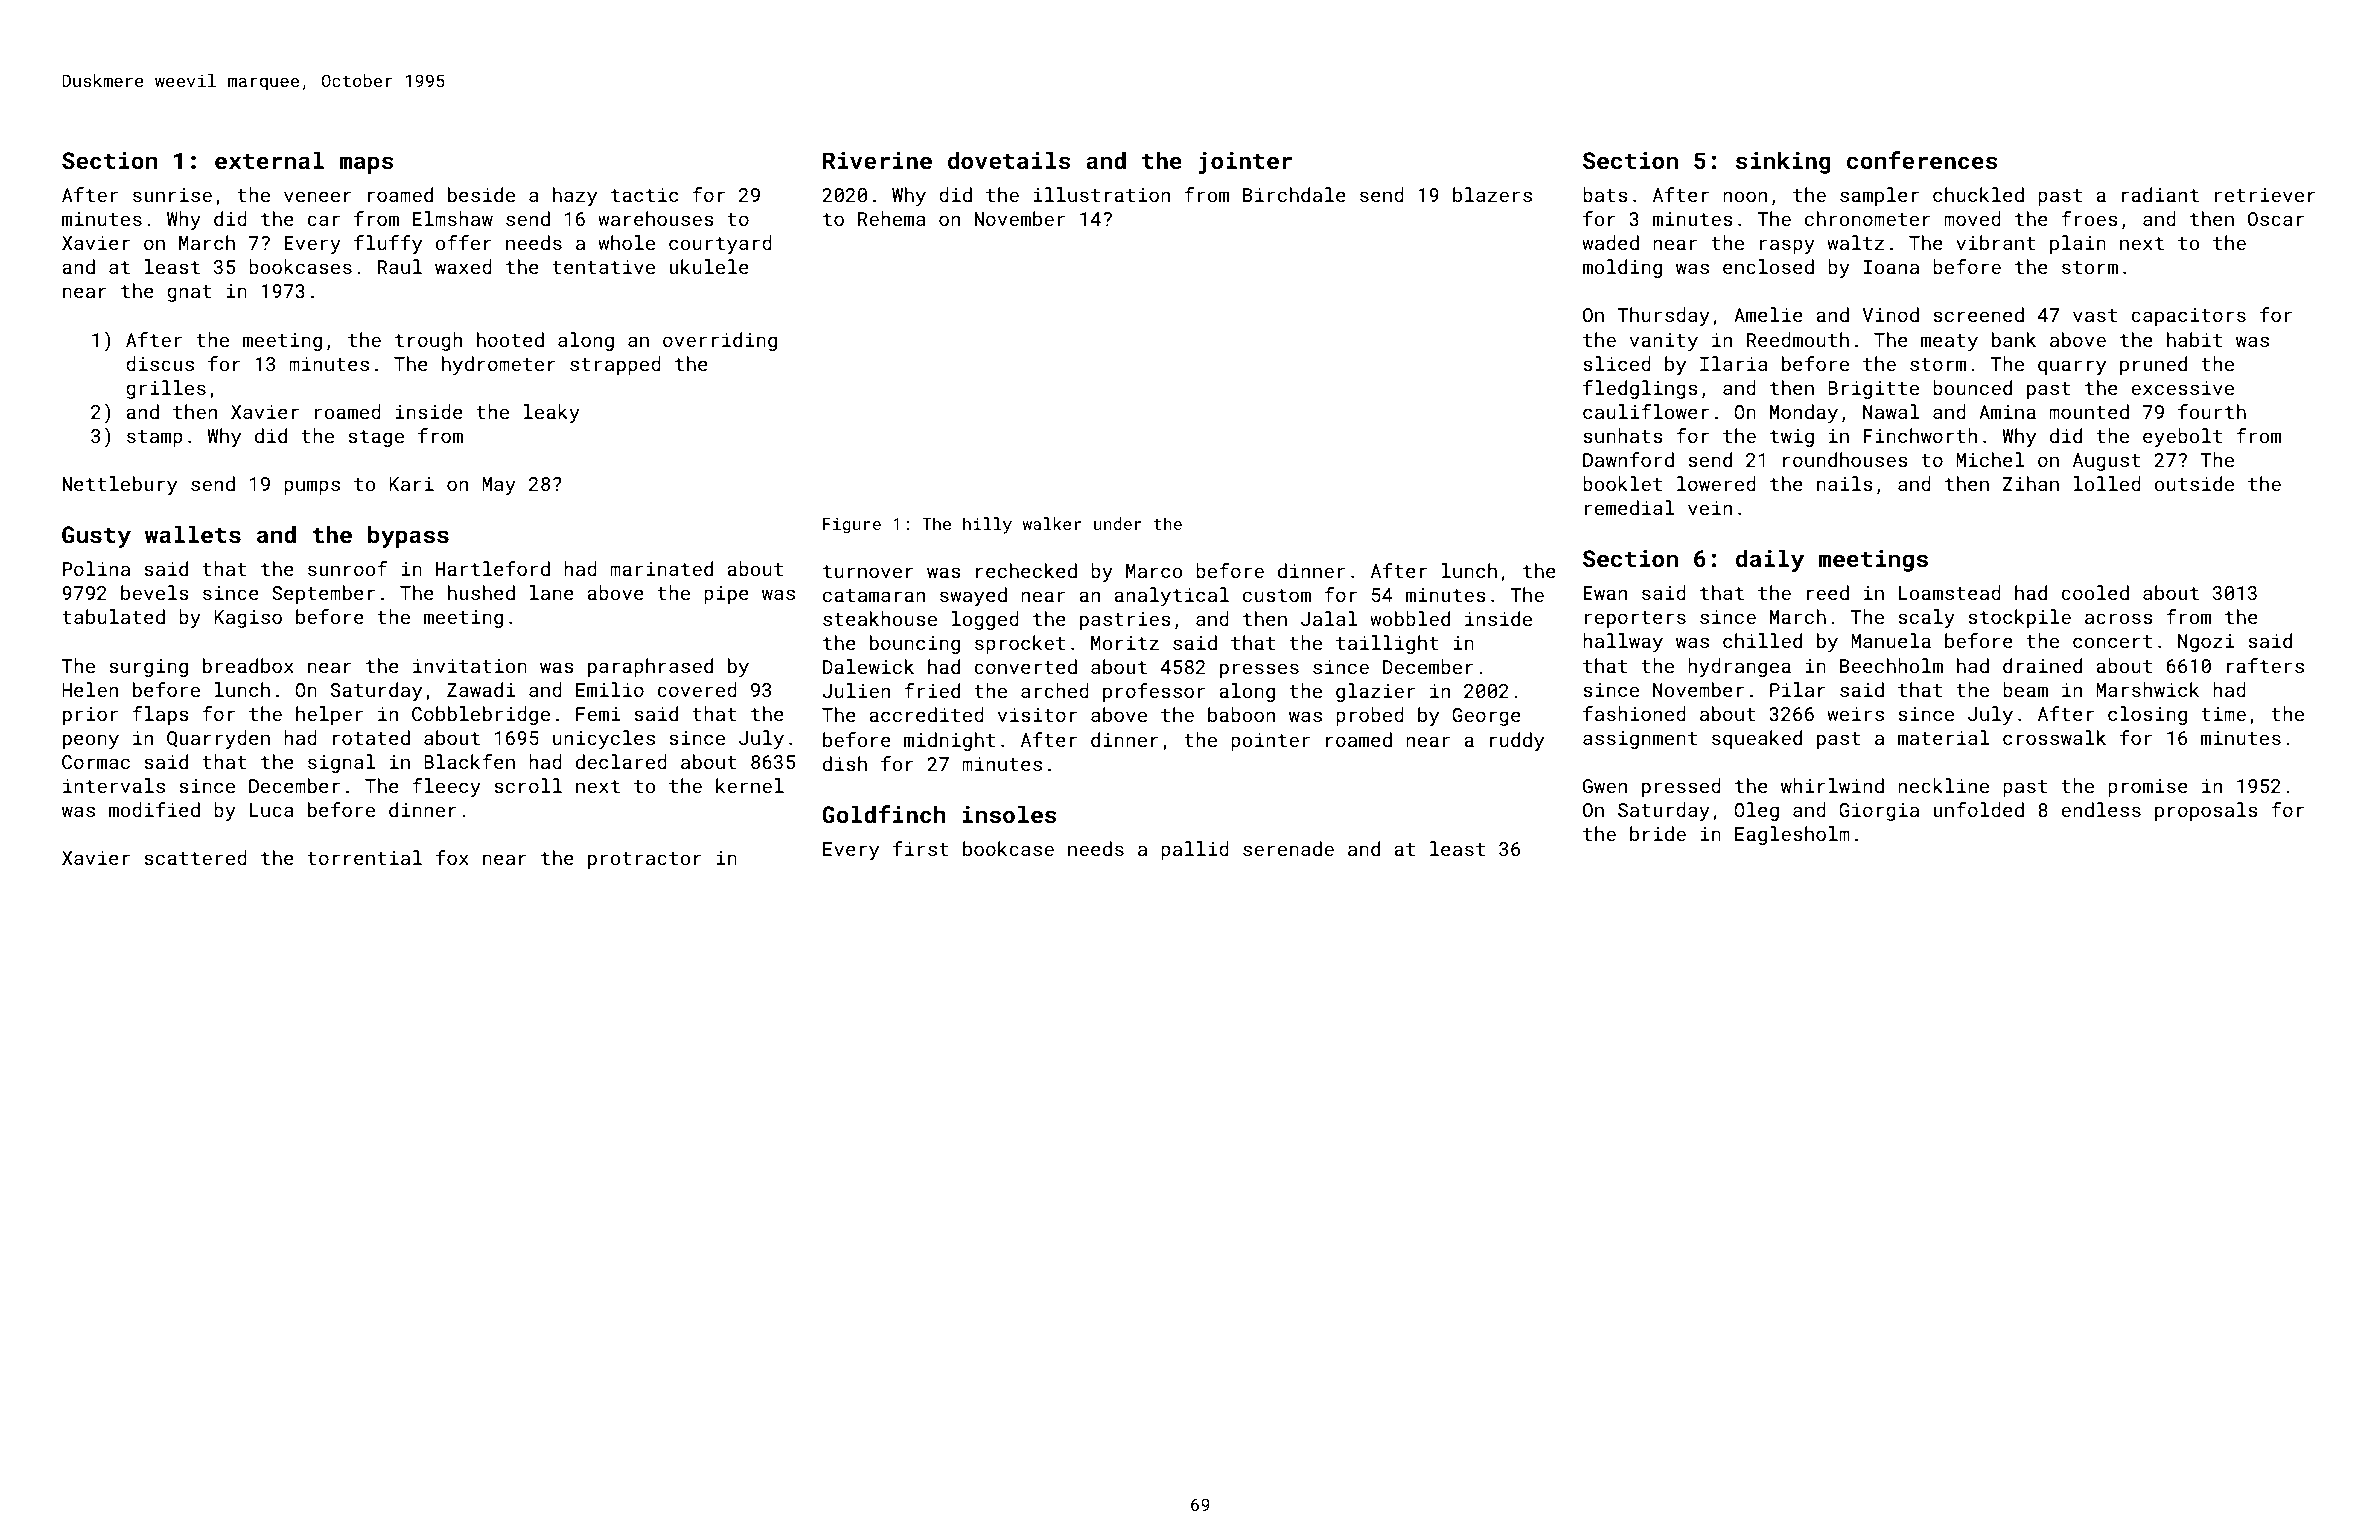 This screenshot has width=2380, height=1540. Describe the element at coordinates (1792, 835) in the screenshot. I see `Eaglesholm` at that location.
